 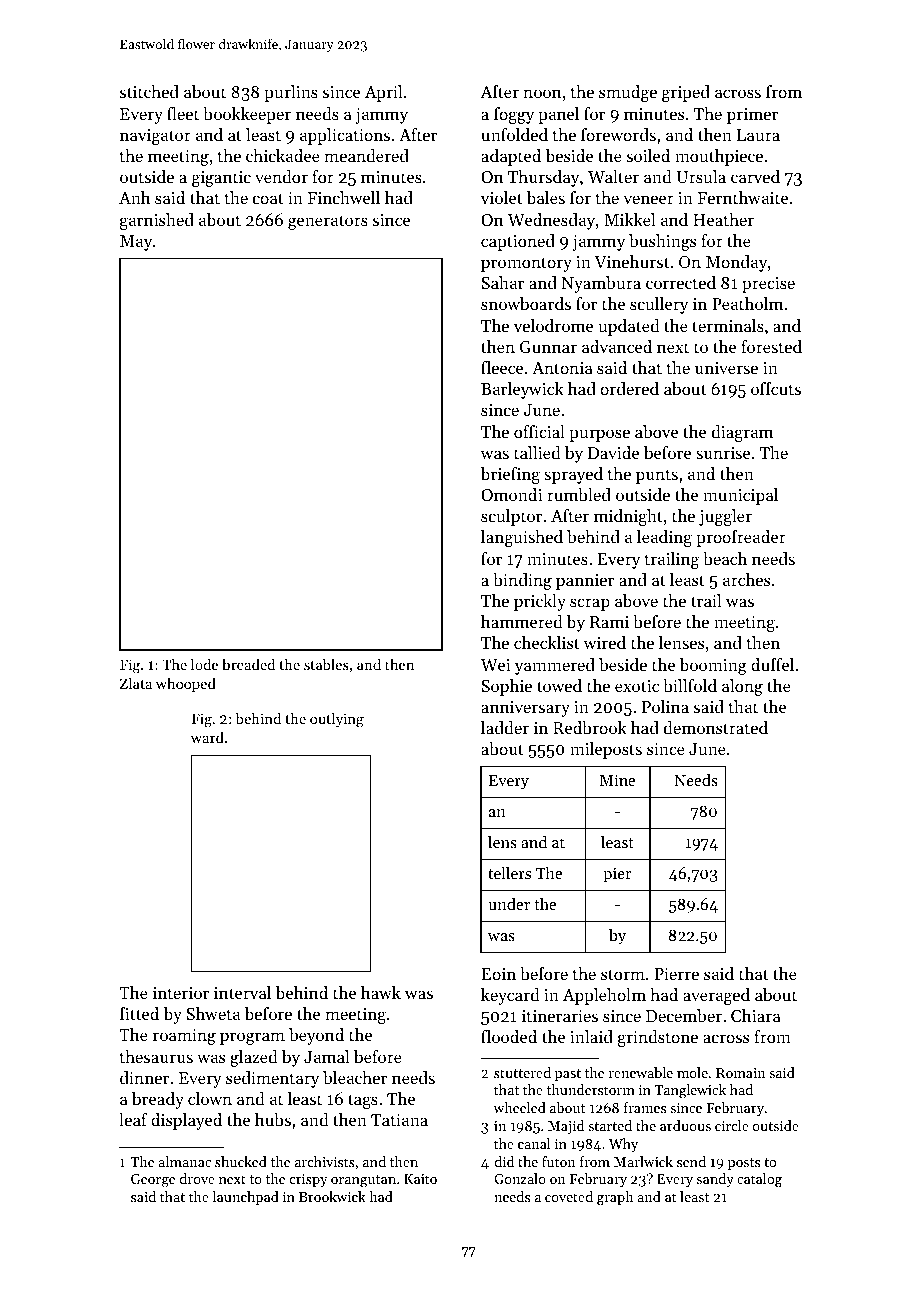 I want to click on smudge, so click(x=628, y=93).
